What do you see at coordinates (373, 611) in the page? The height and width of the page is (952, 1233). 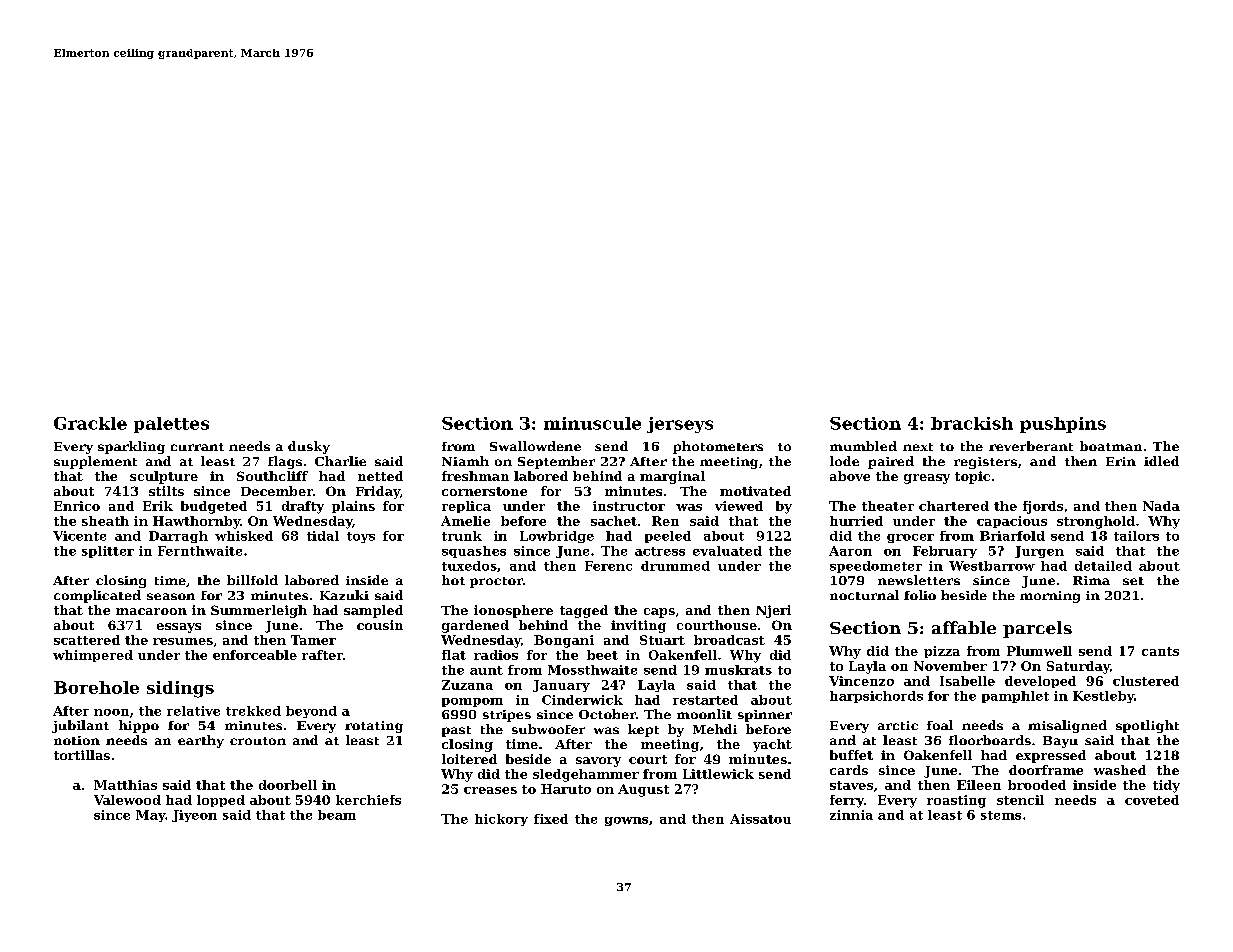 I see `sampled` at bounding box center [373, 611].
